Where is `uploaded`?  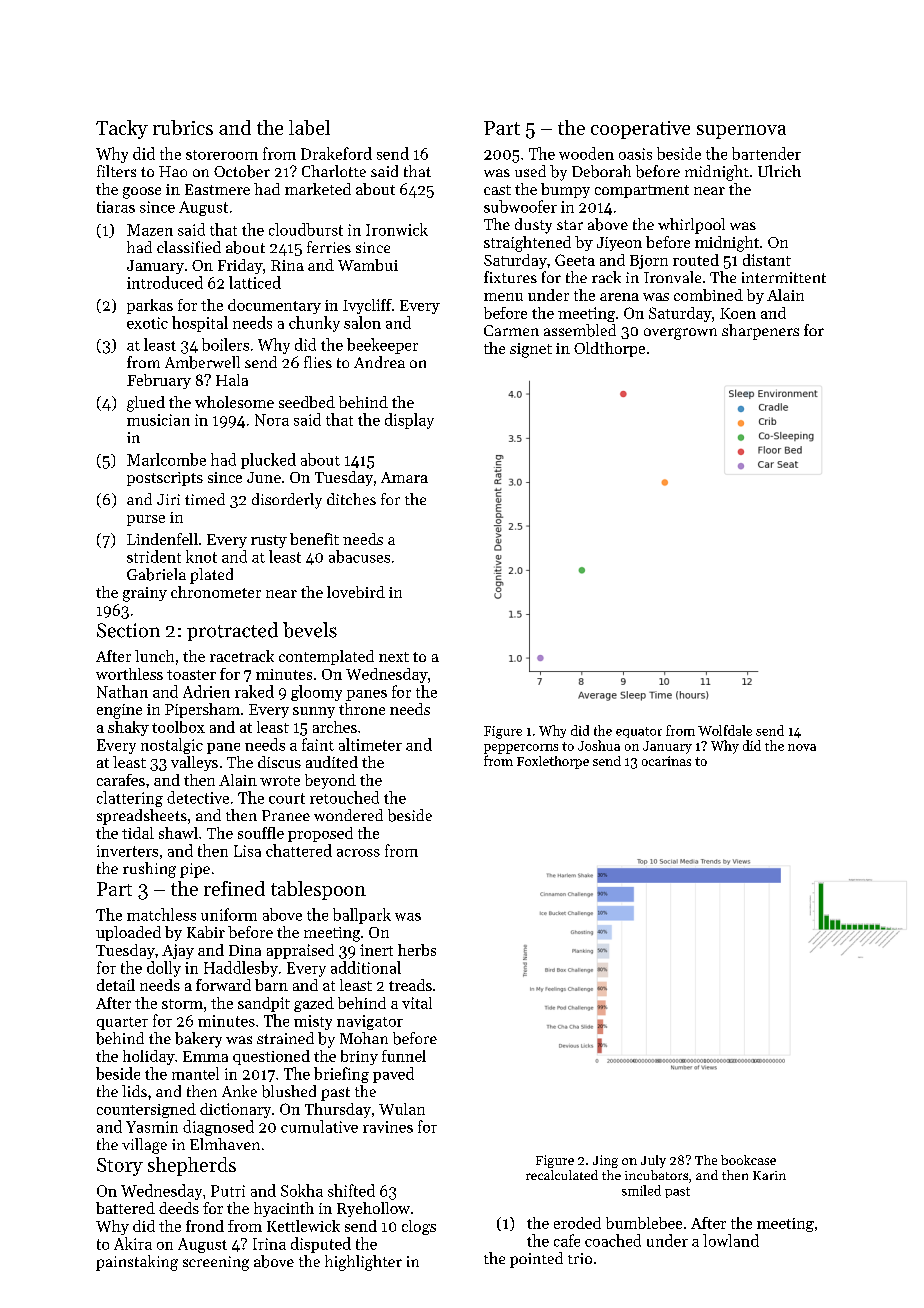
uploaded is located at coordinates (128, 933).
